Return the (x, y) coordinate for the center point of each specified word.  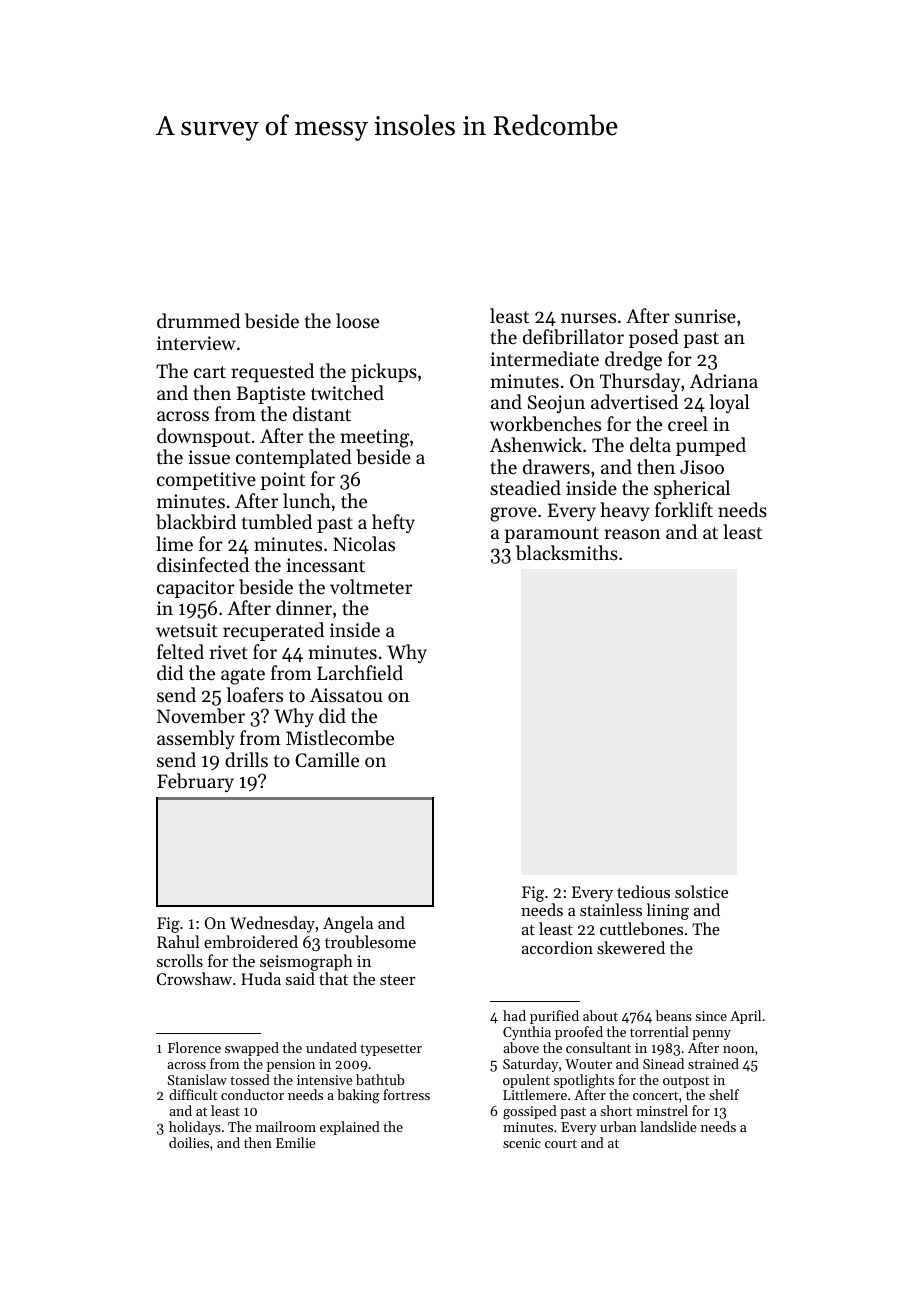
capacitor (196, 589)
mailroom (286, 1126)
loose (357, 320)
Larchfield (360, 672)
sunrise (705, 316)
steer (397, 980)
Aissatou (346, 695)
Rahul (178, 941)
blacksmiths (567, 553)
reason (632, 534)
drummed (198, 320)
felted (180, 651)
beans (674, 1015)
